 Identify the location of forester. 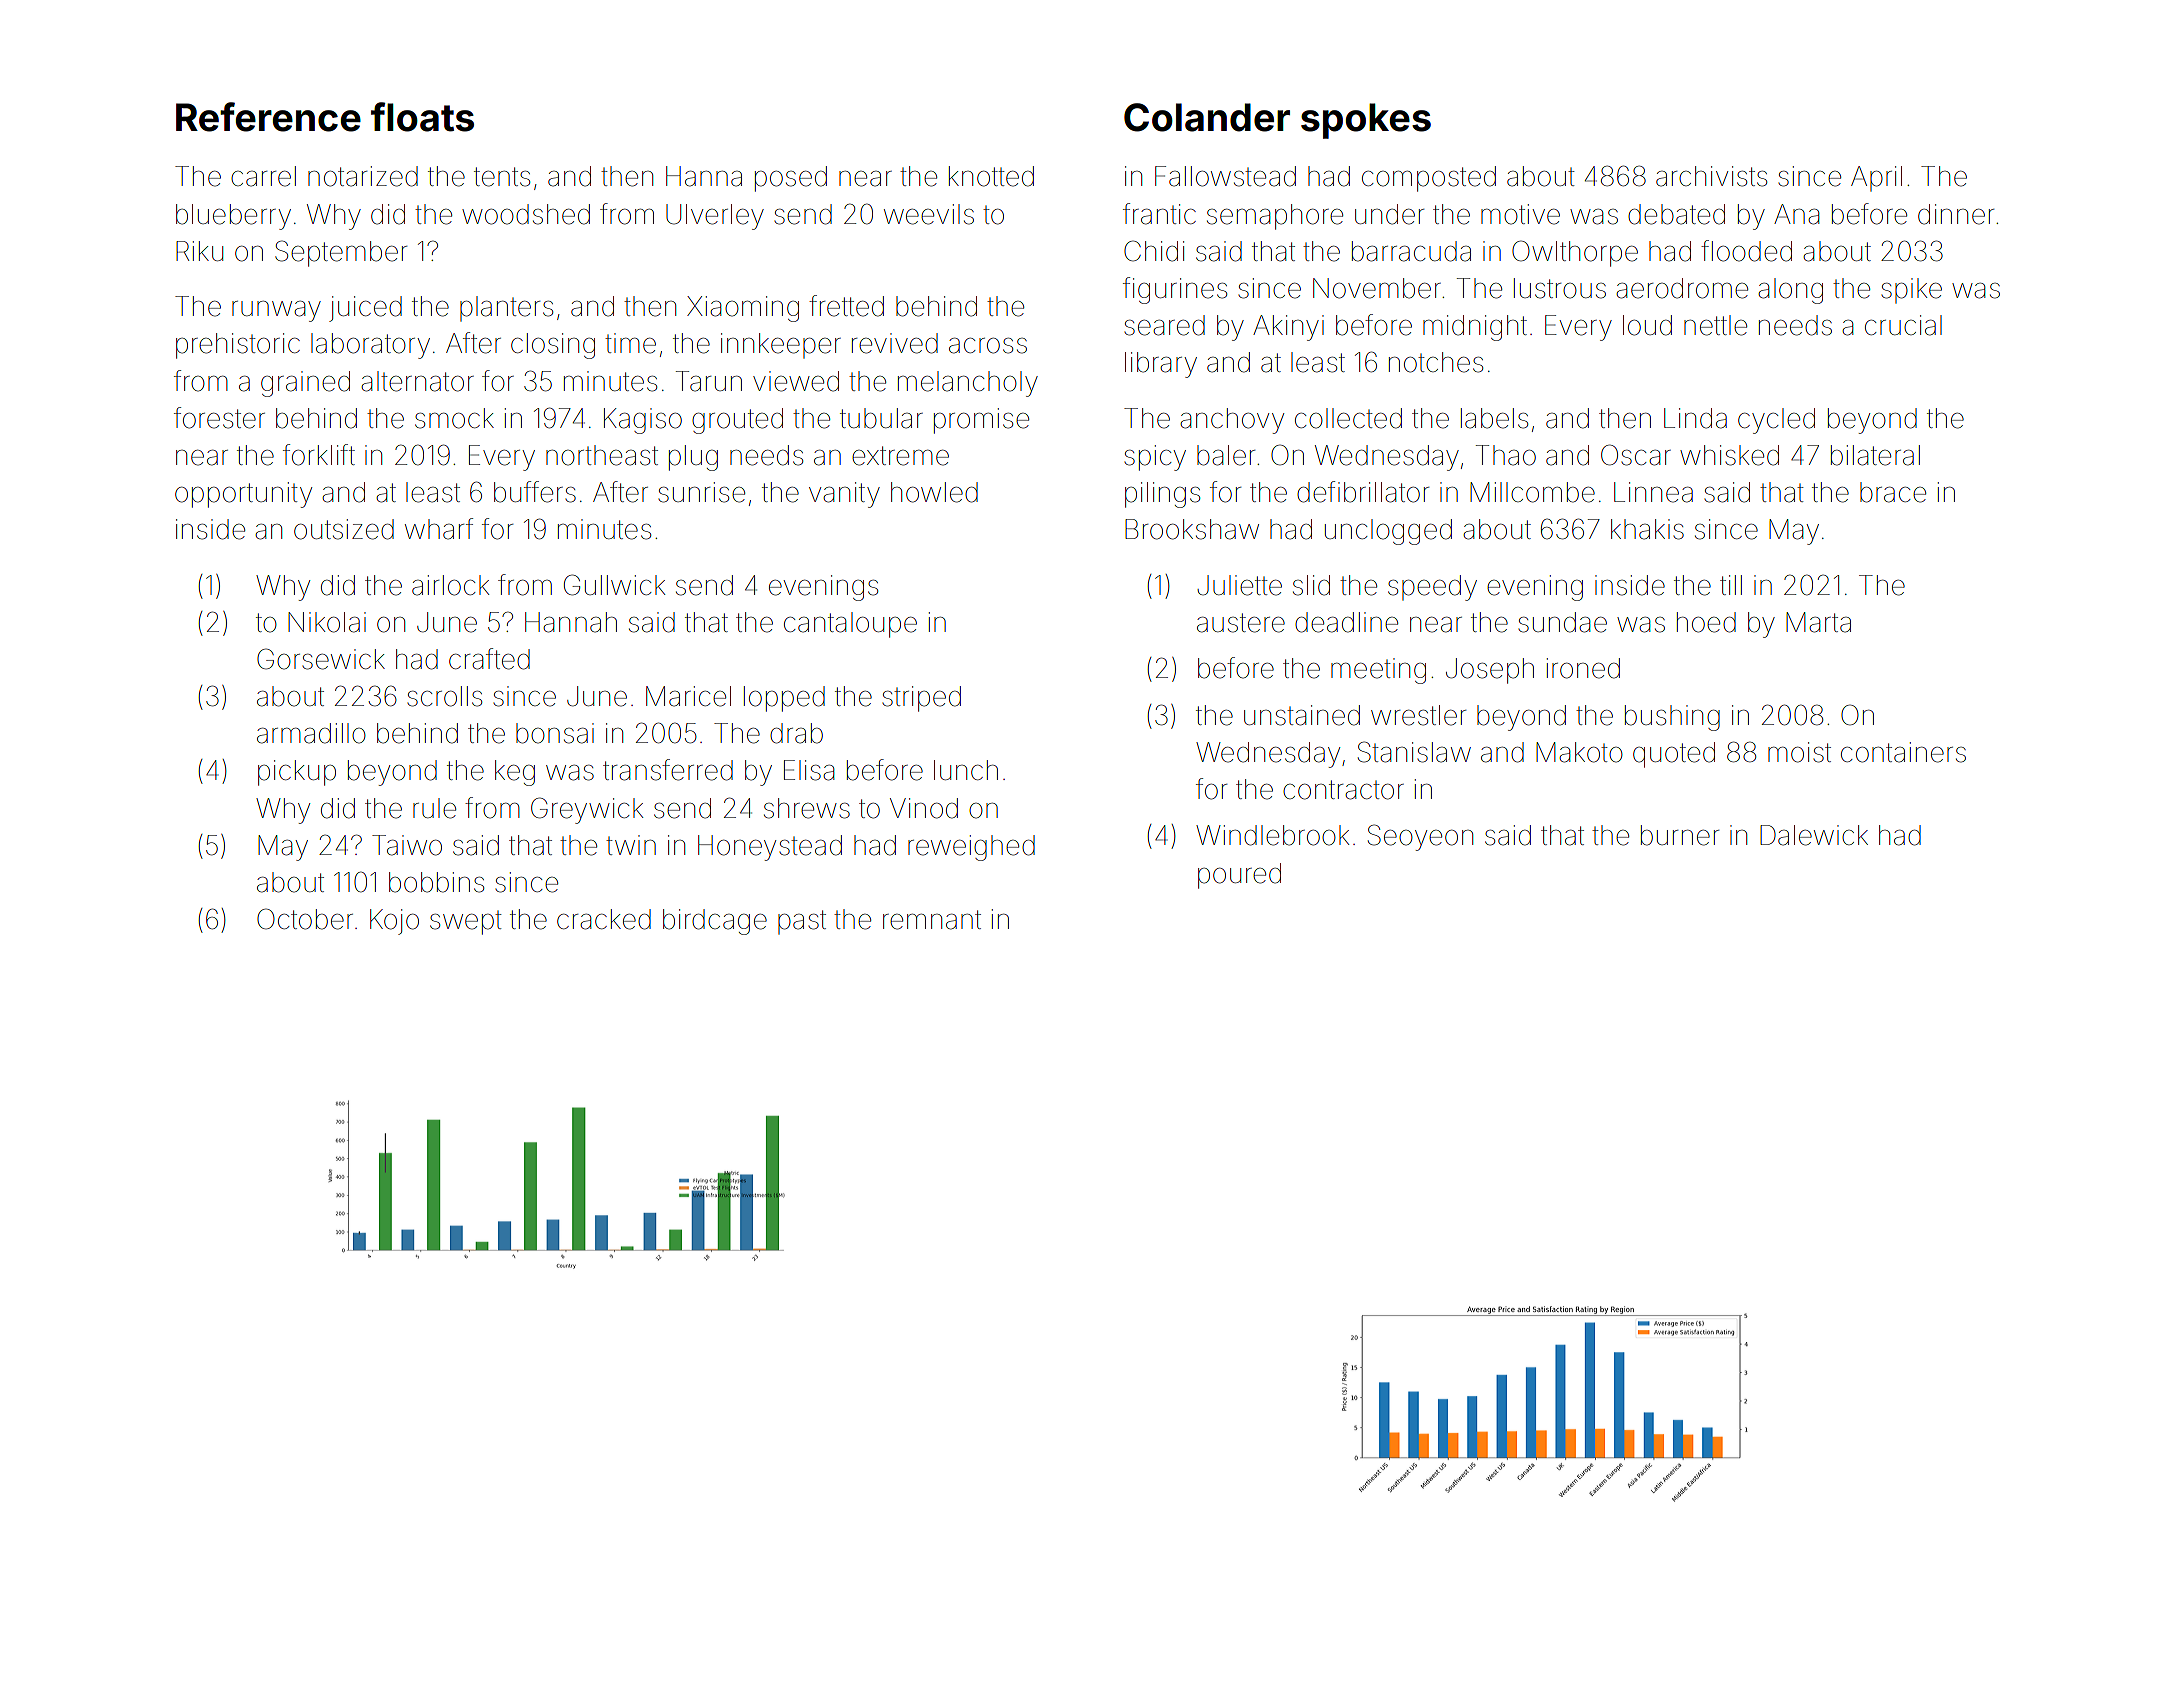
(219, 418).
